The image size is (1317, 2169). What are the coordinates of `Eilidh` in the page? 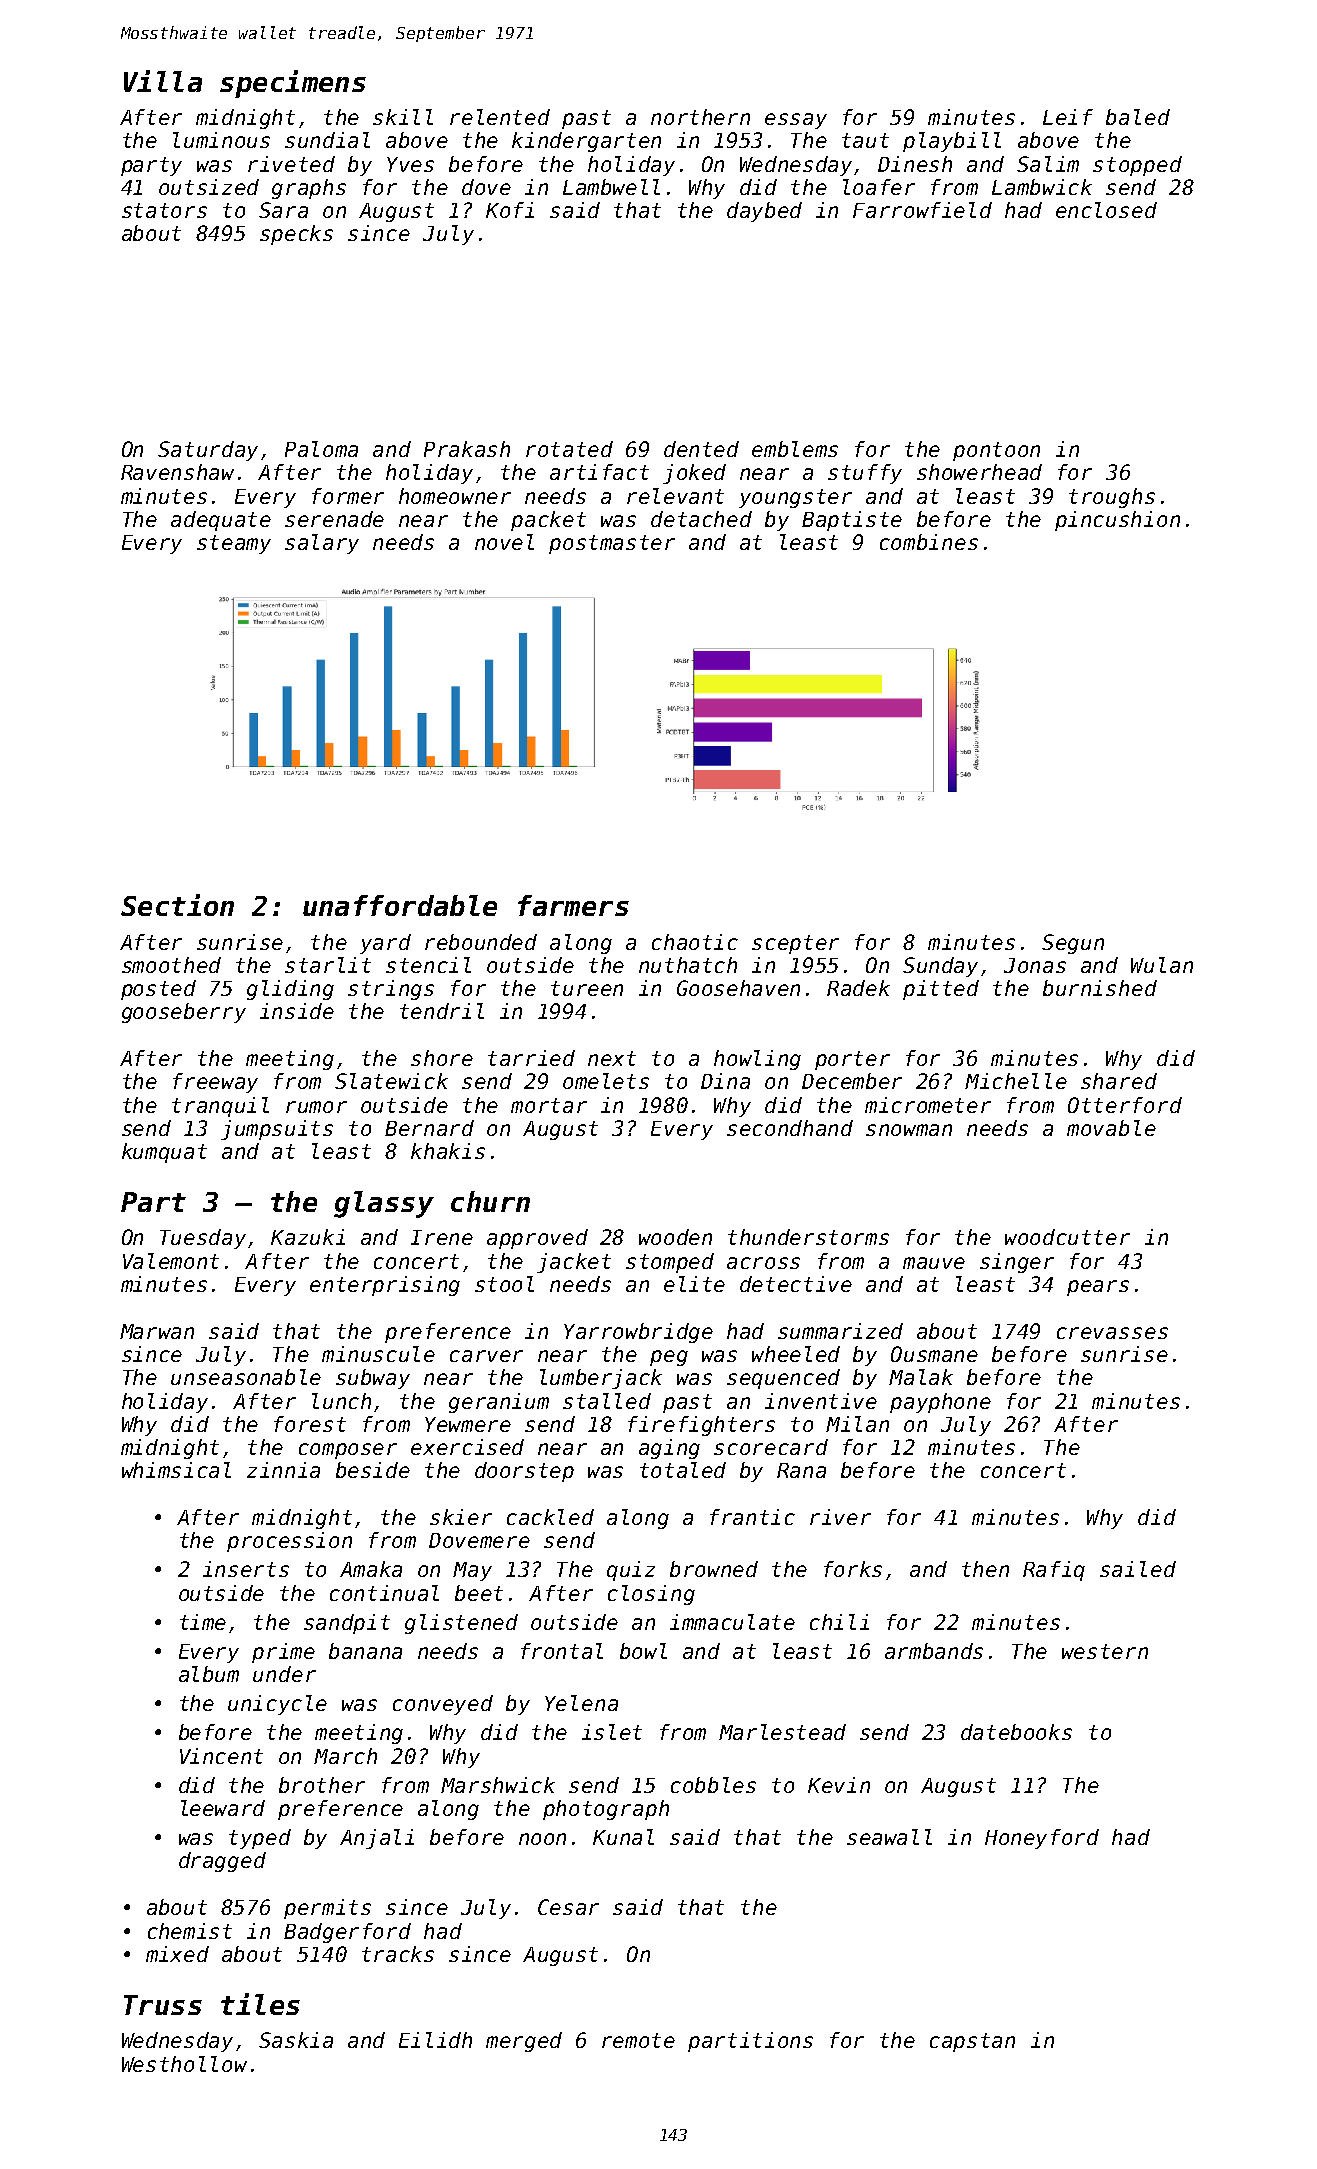 It's located at (435, 2040).
